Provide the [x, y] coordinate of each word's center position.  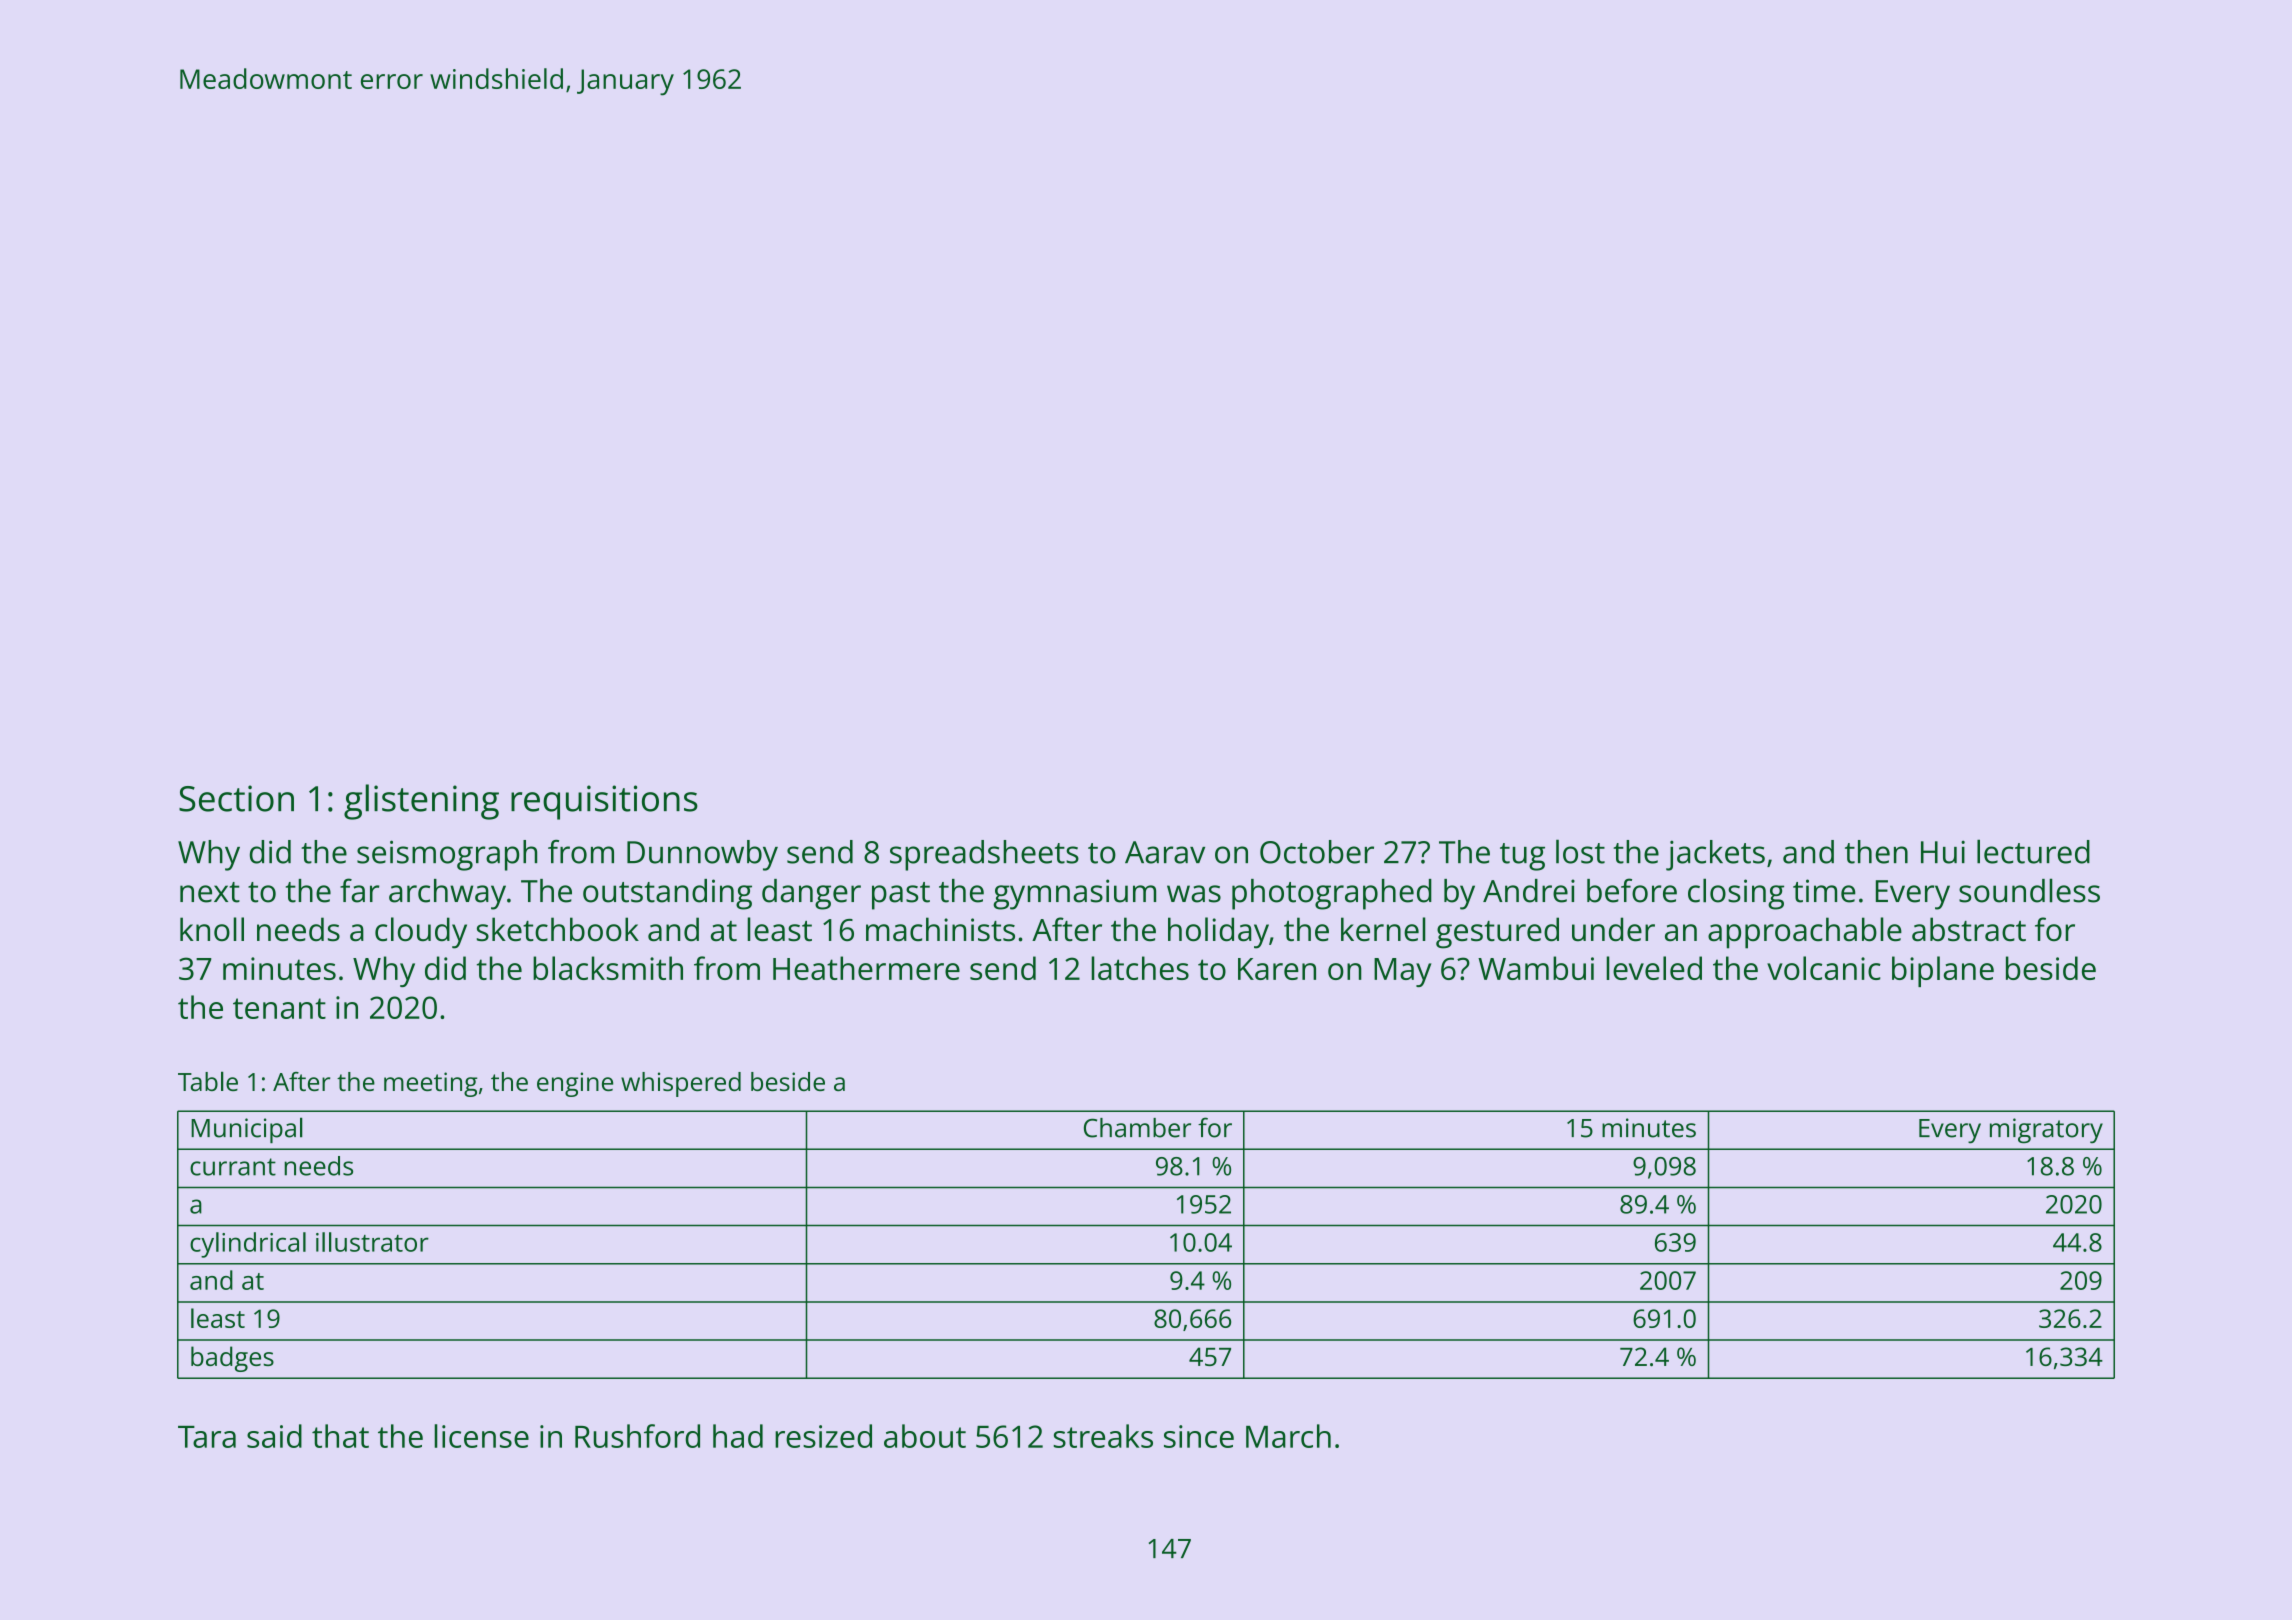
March [1288, 1436]
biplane [1943, 971]
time [1824, 891]
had [738, 1436]
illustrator [372, 1242]
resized [823, 1436]
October [1317, 852]
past [901, 896]
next [210, 892]
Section [236, 798]
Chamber [1137, 1128]
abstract [1969, 929]
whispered [681, 1084]
